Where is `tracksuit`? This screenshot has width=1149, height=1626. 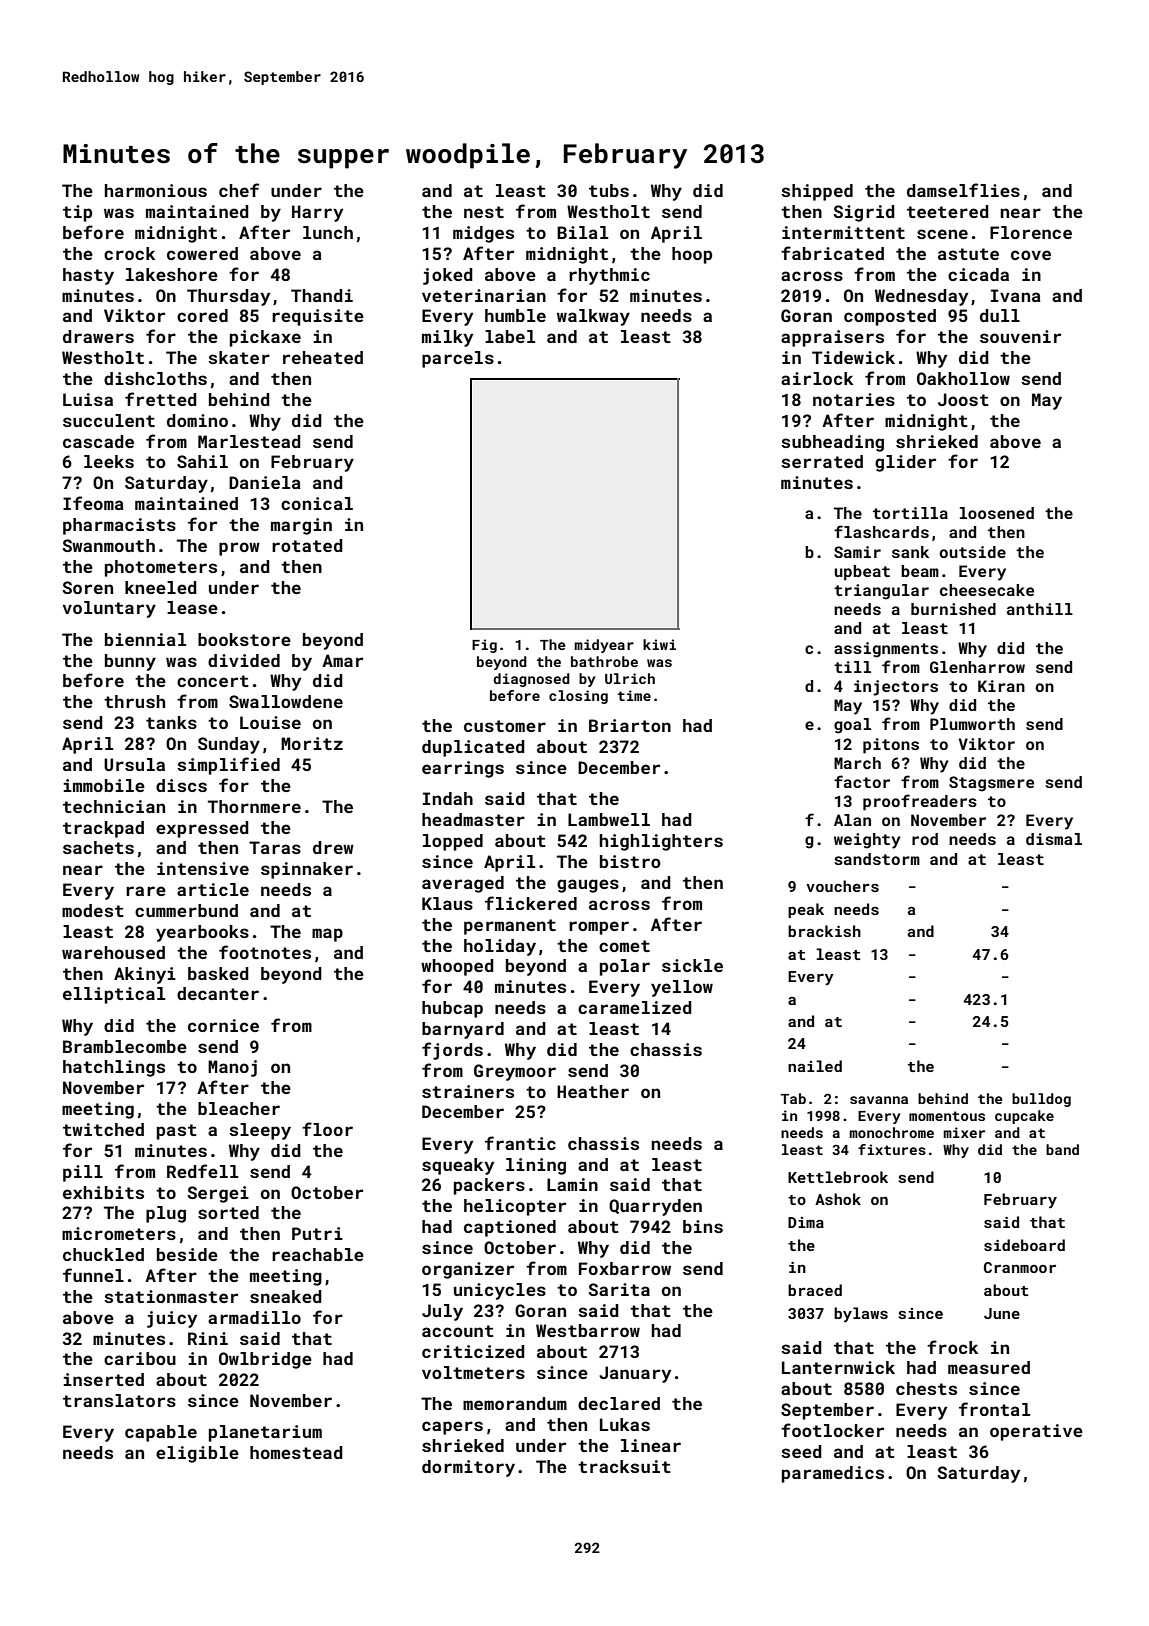
tracksuit is located at coordinates (624, 1466).
